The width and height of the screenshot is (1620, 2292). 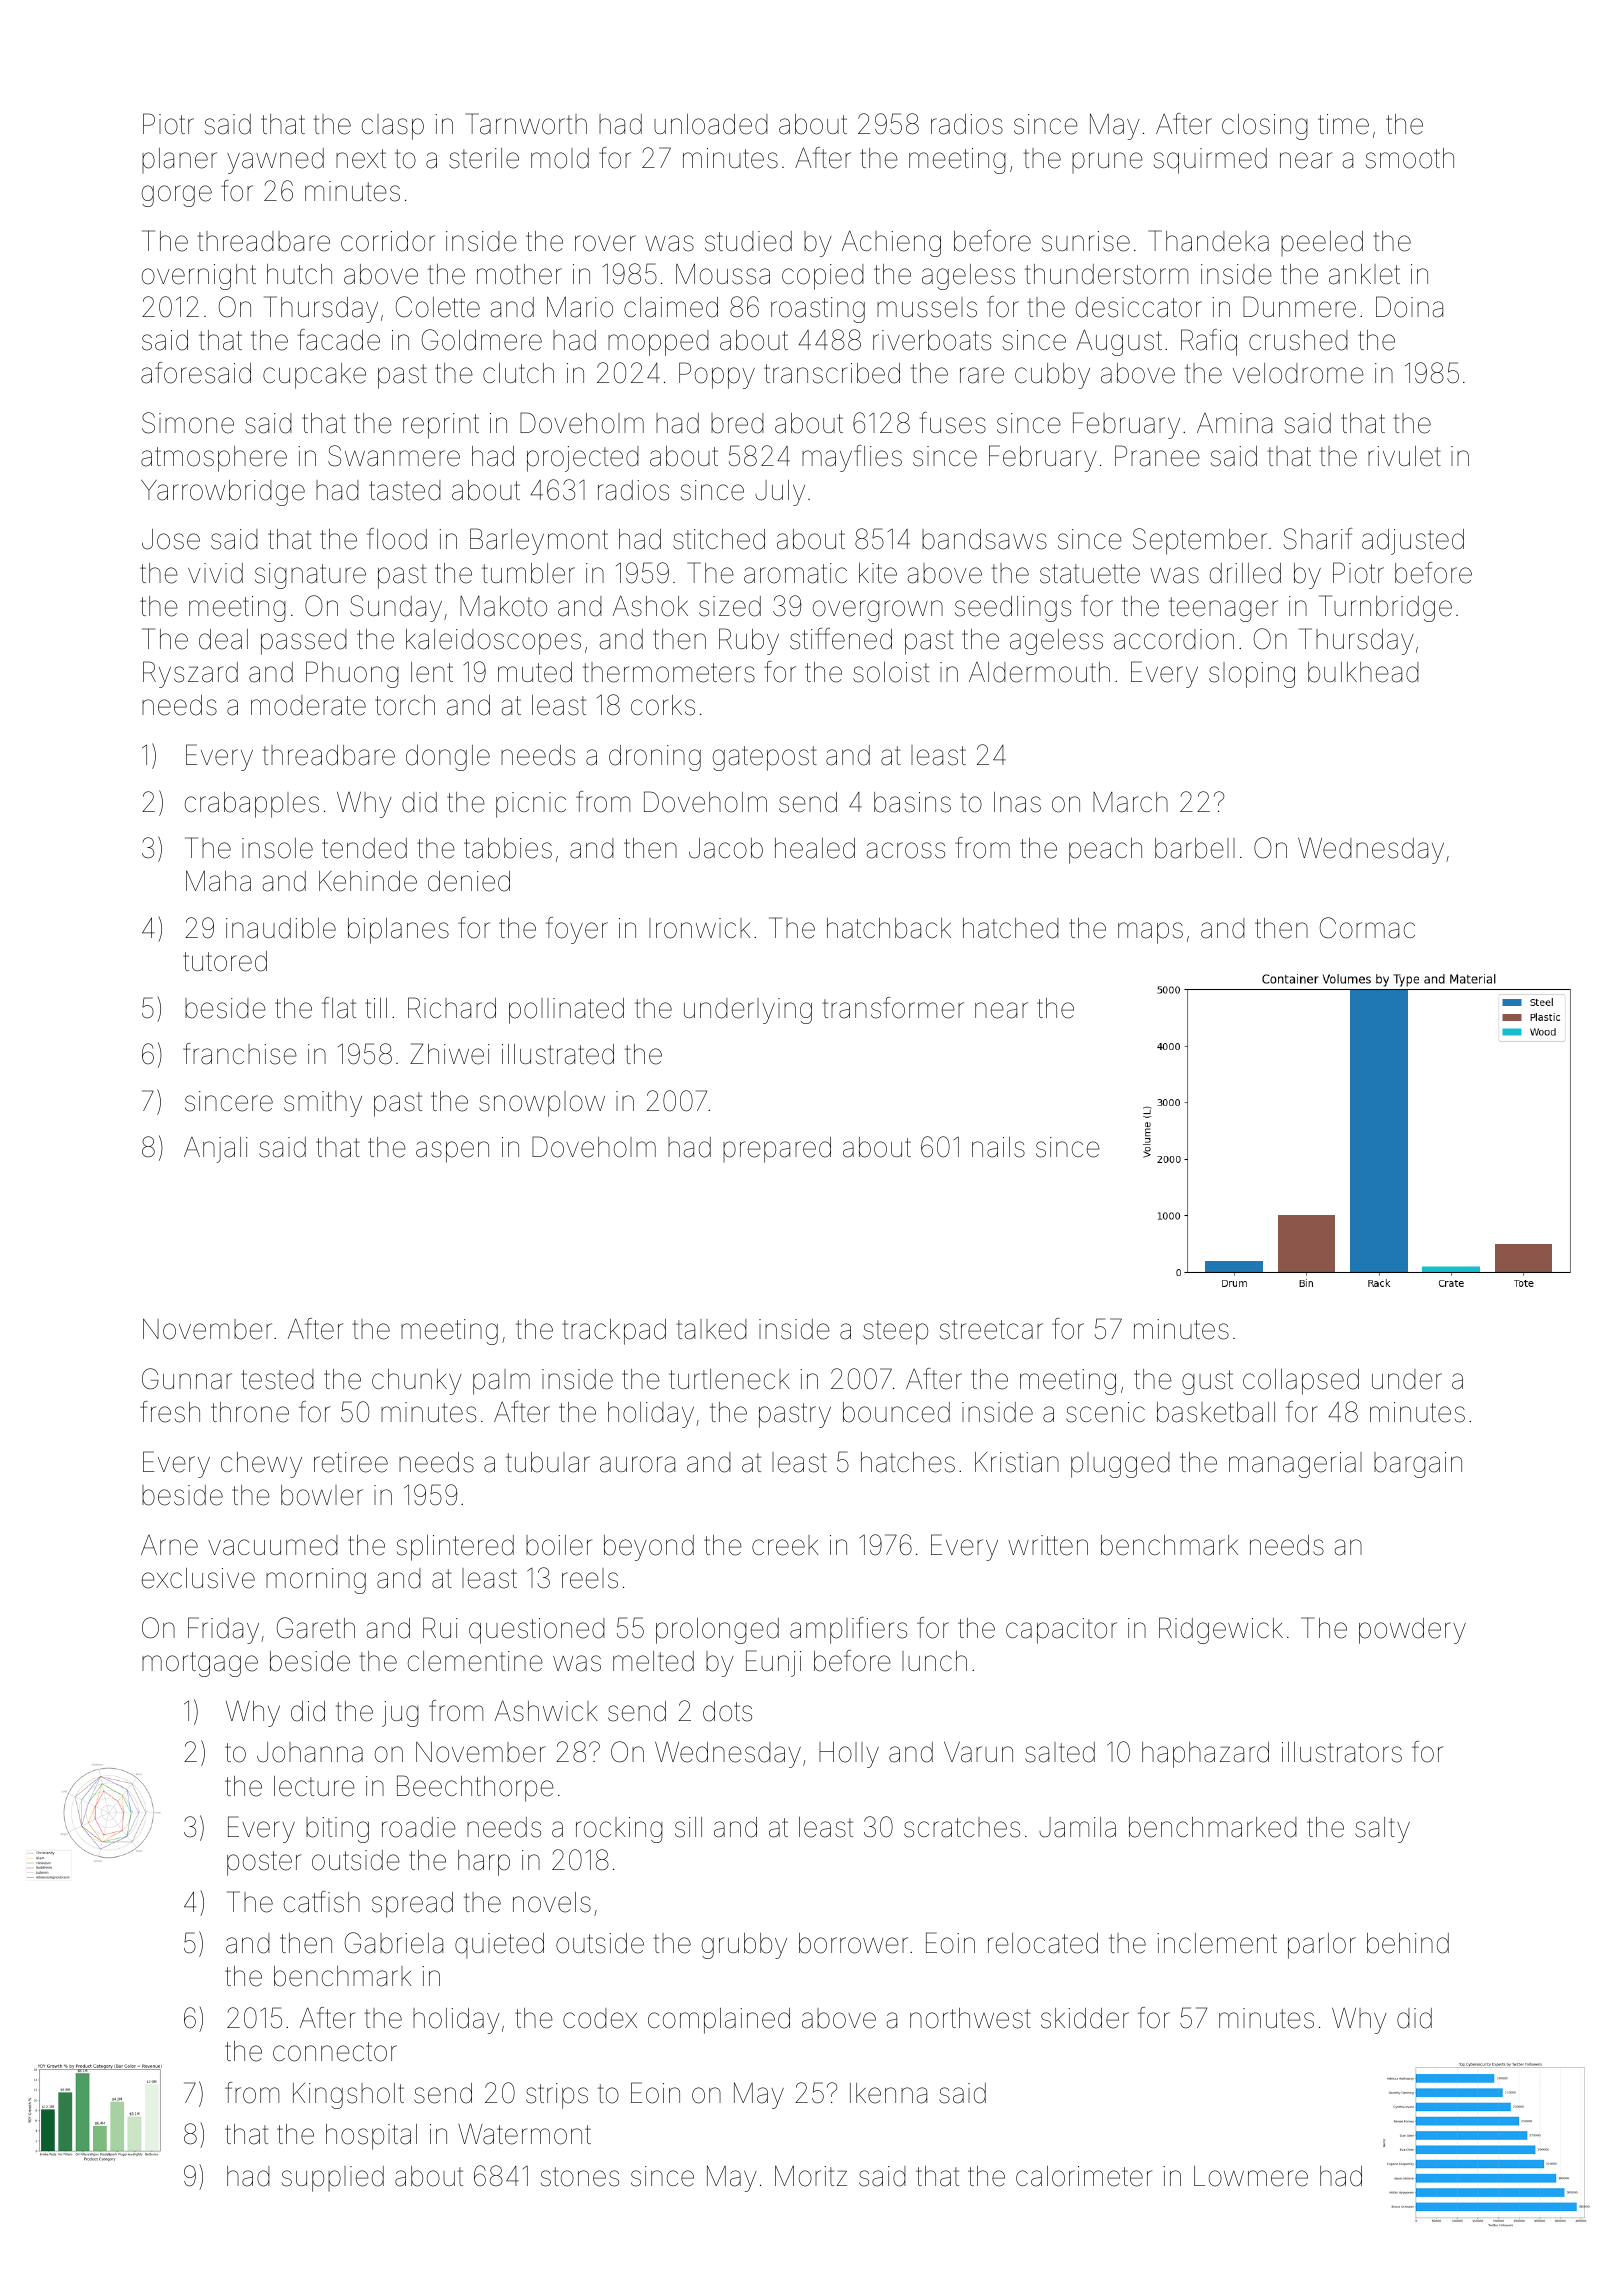 What do you see at coordinates (448, 758) in the screenshot?
I see `dongle` at bounding box center [448, 758].
